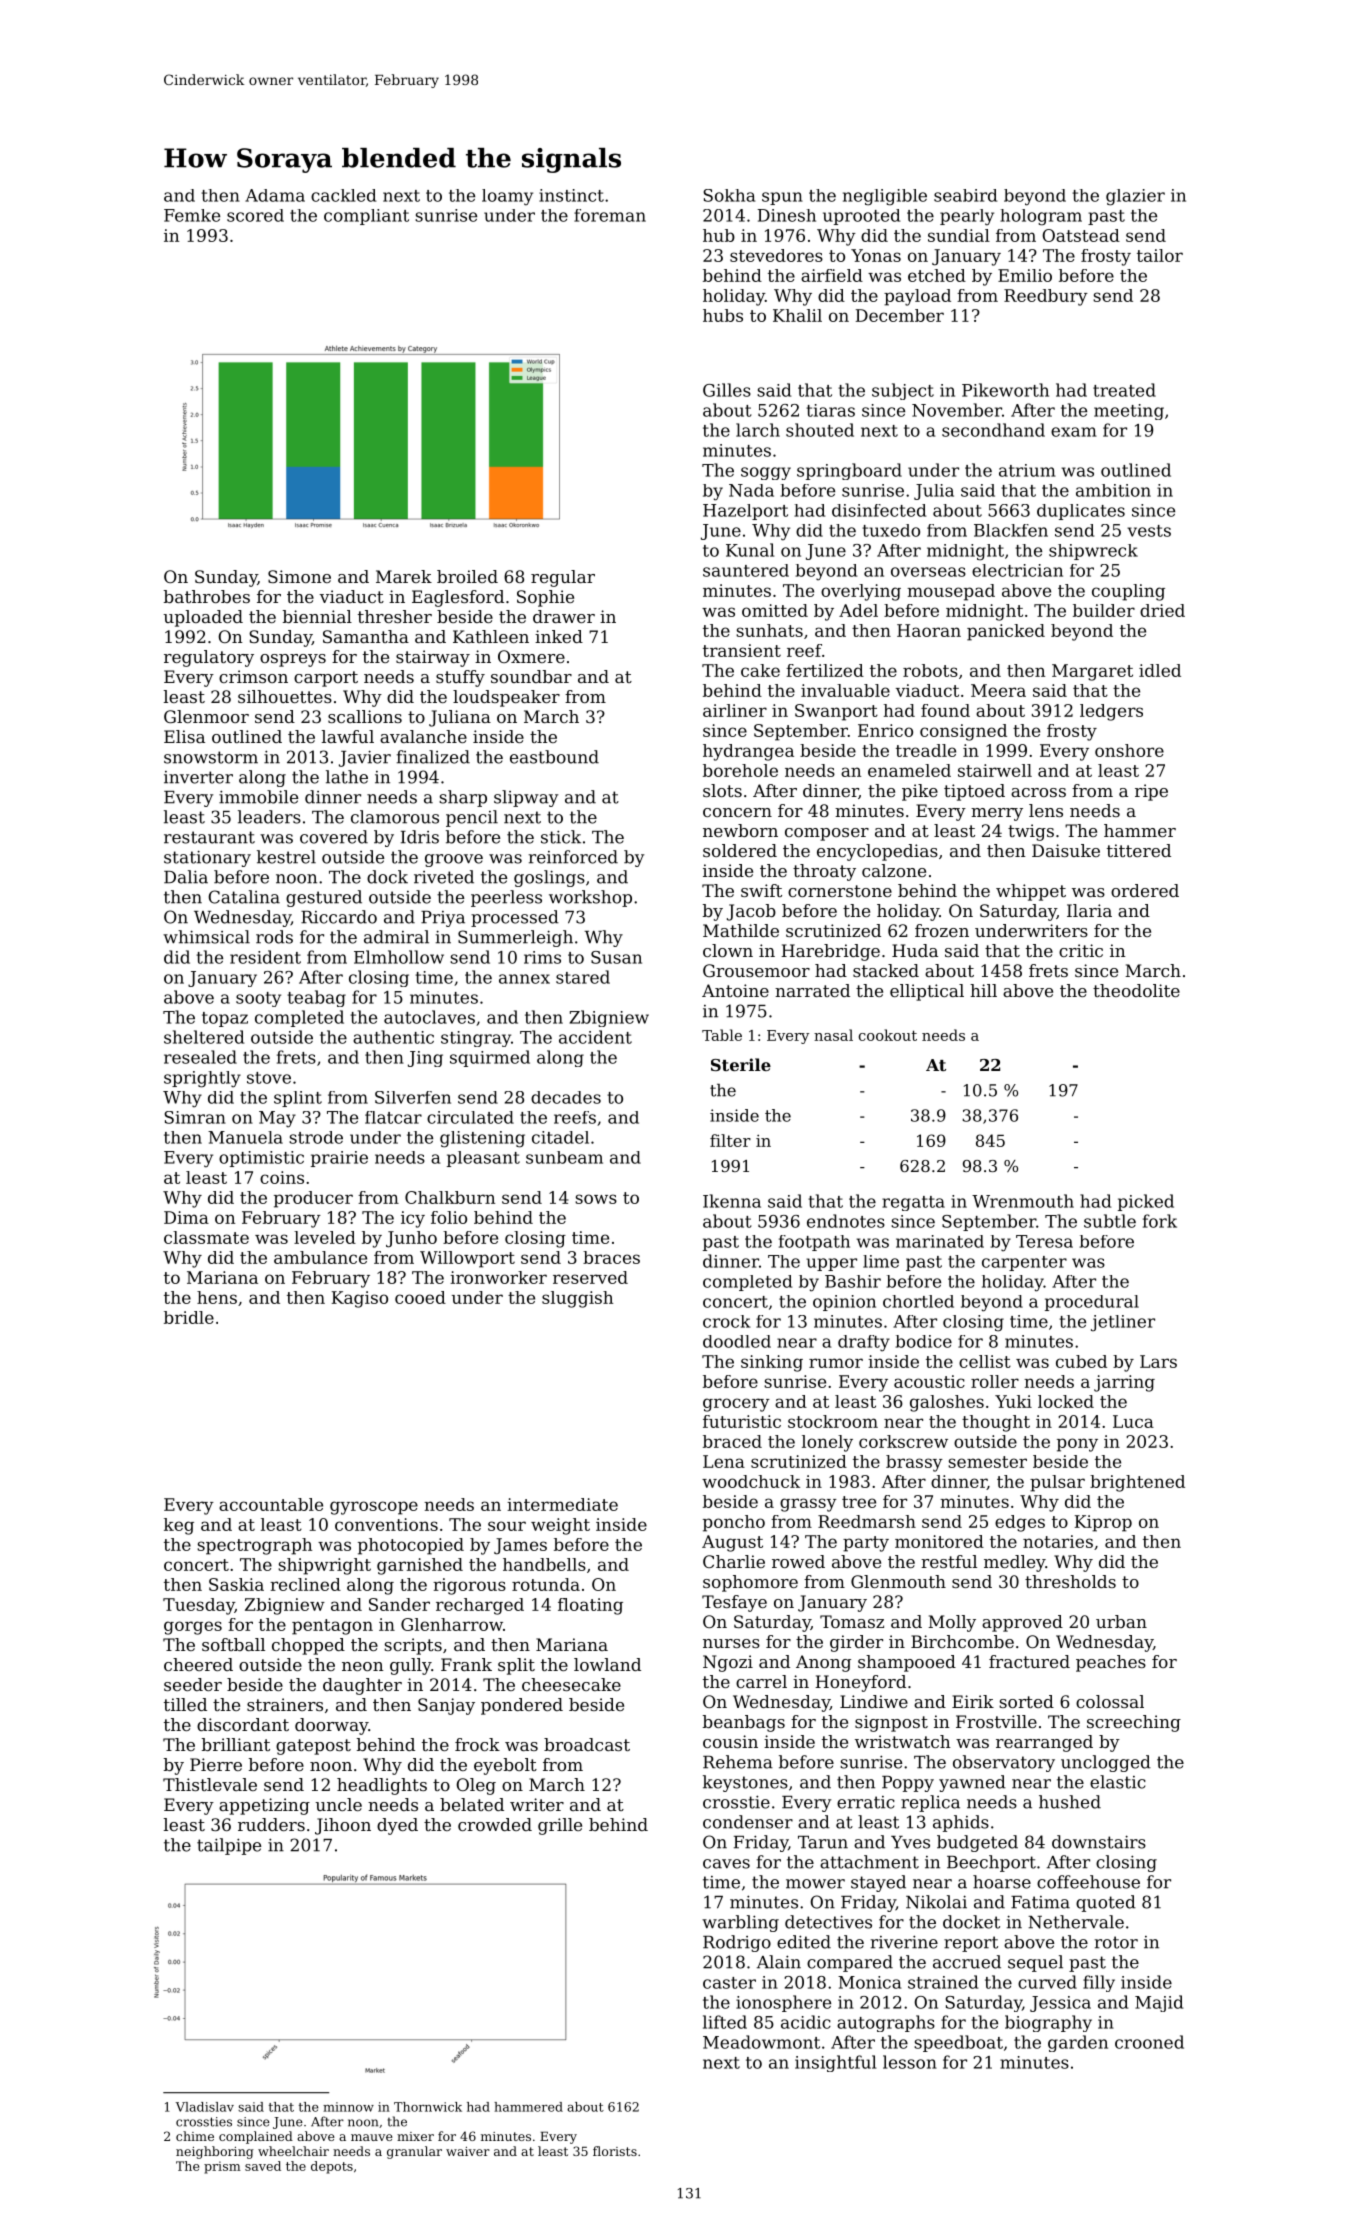  Describe the element at coordinates (1111, 712) in the screenshot. I see `ledgers` at that location.
